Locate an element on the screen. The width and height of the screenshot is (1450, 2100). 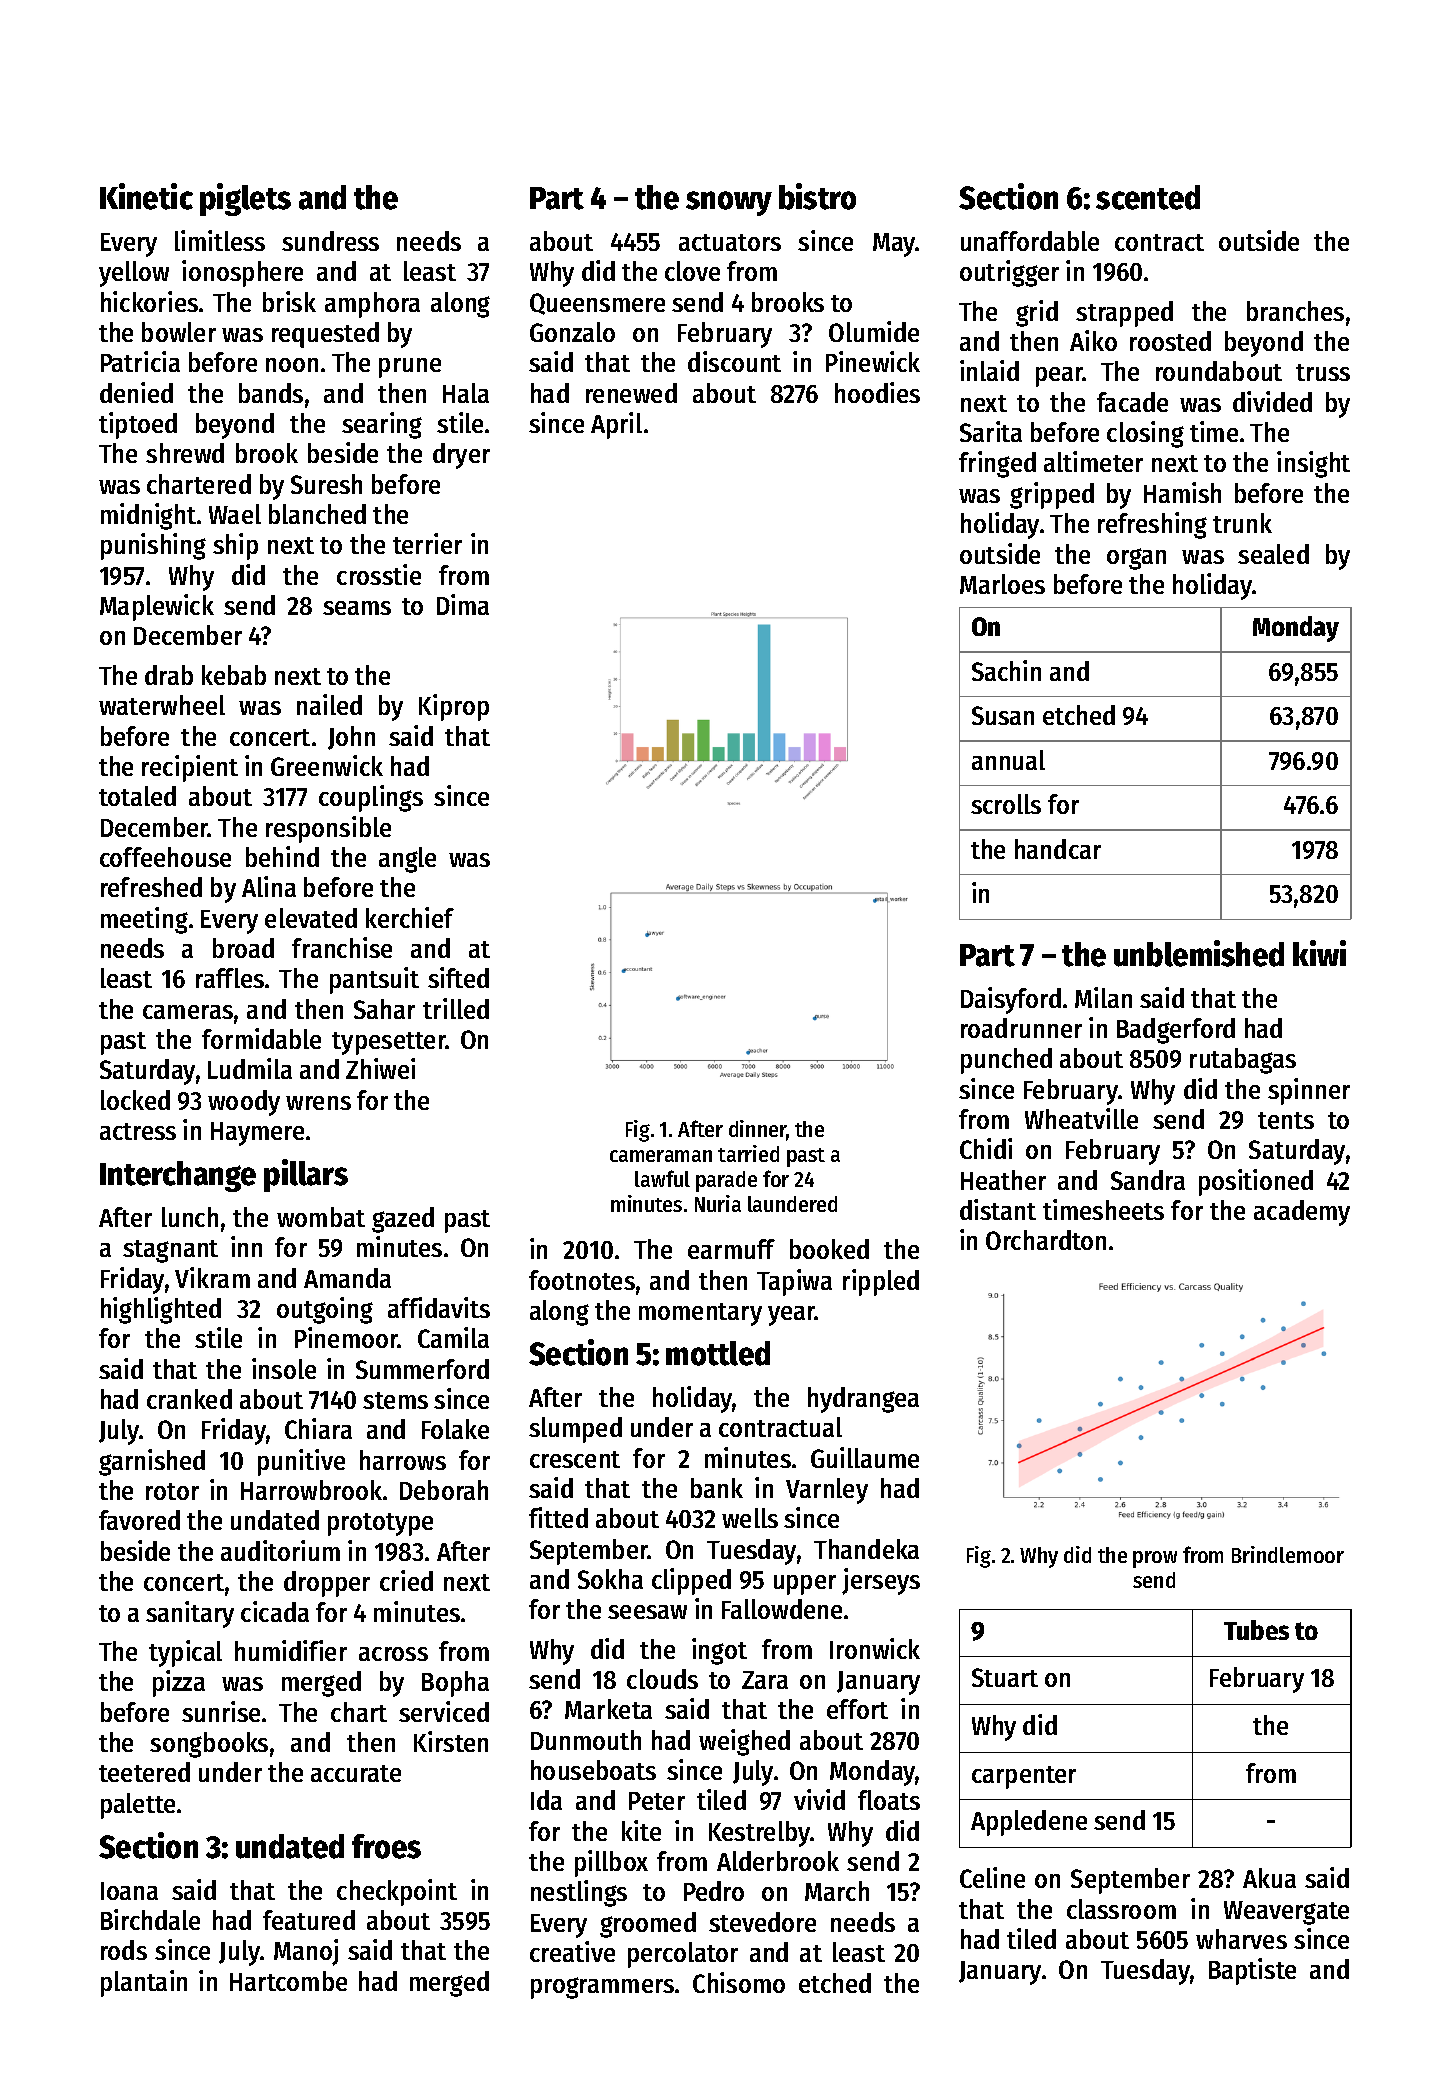
scented is located at coordinates (1148, 197).
